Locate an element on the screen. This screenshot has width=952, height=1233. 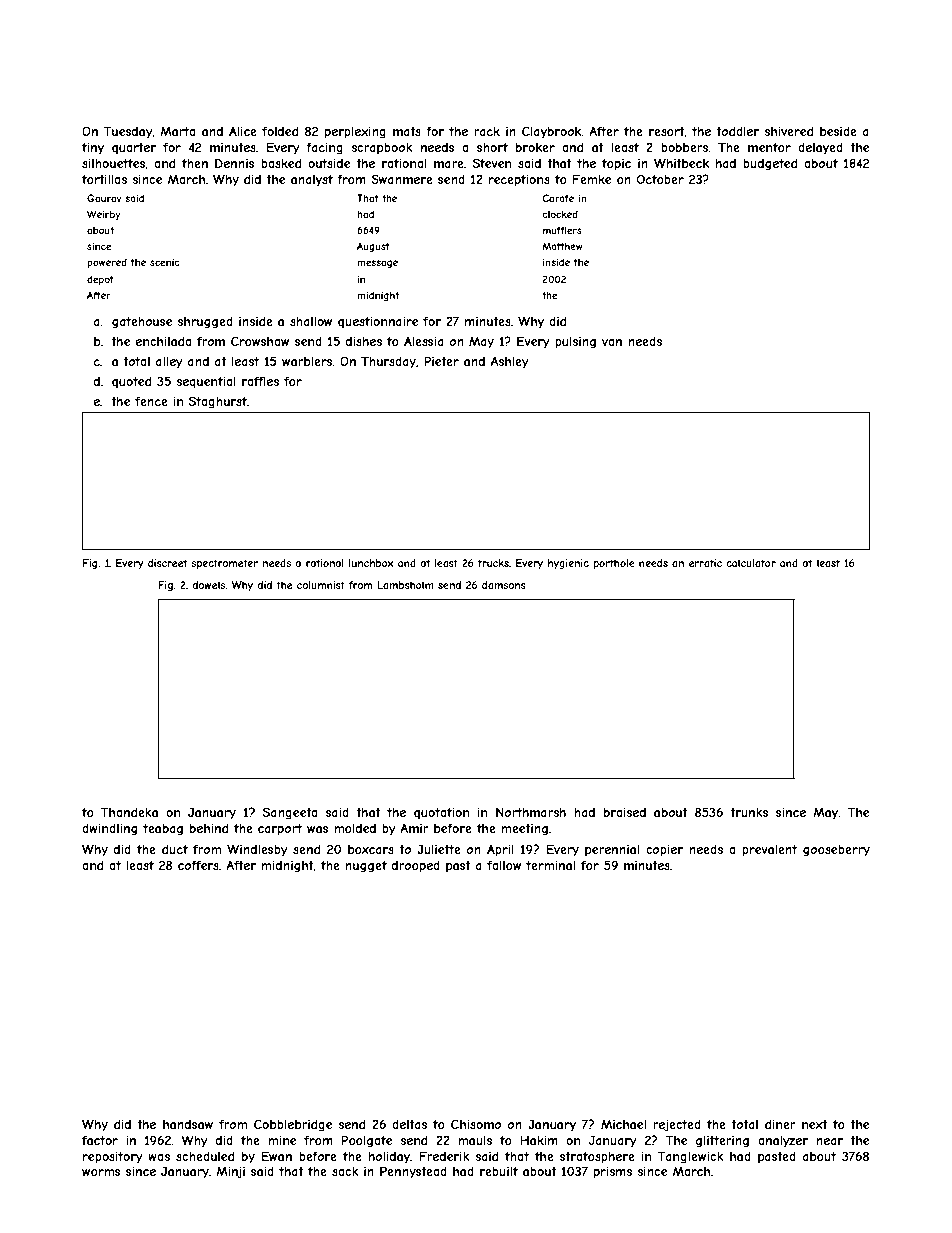
Thursday is located at coordinates (388, 362).
